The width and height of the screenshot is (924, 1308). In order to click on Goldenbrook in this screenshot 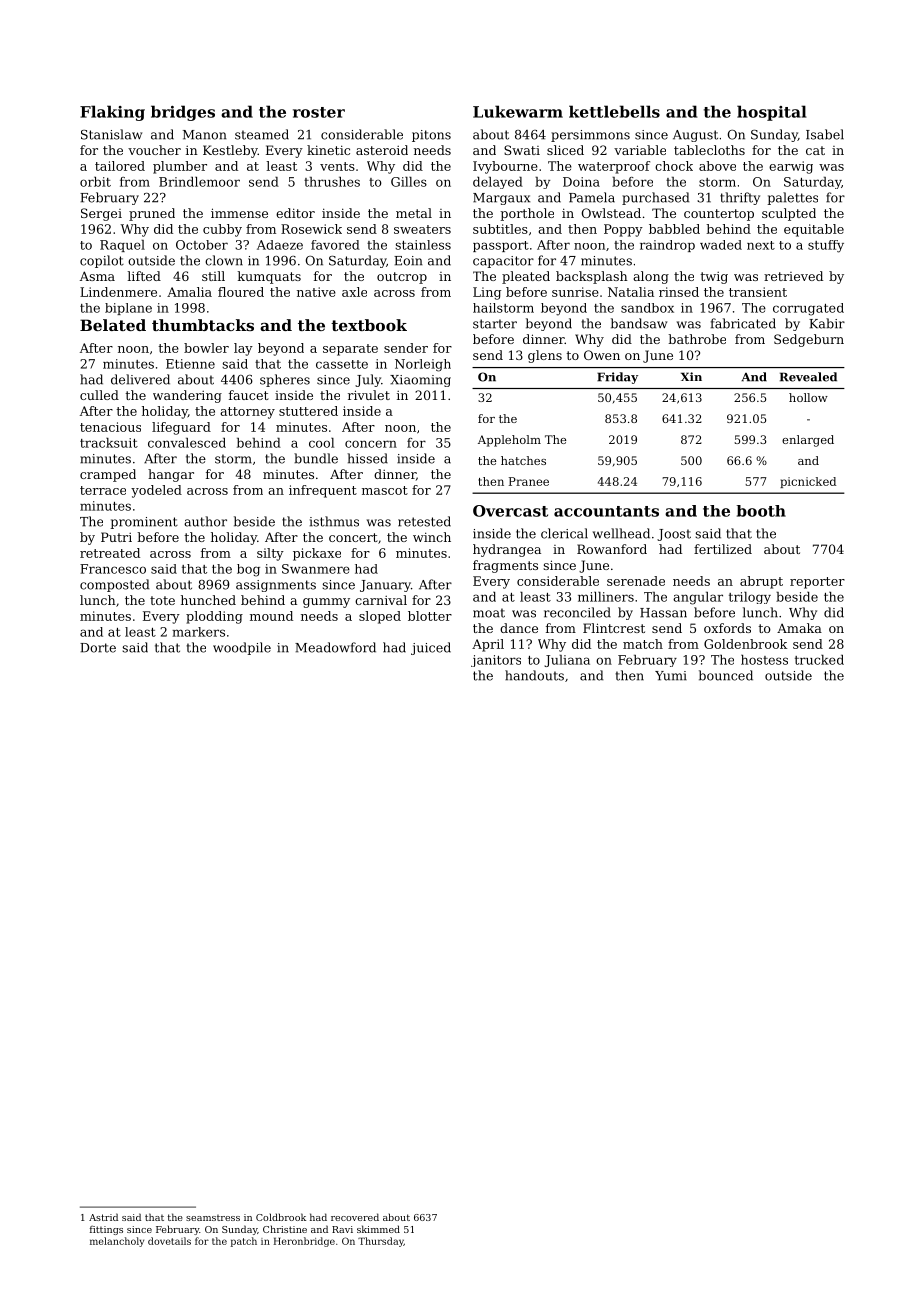, I will do `click(745, 644)`.
